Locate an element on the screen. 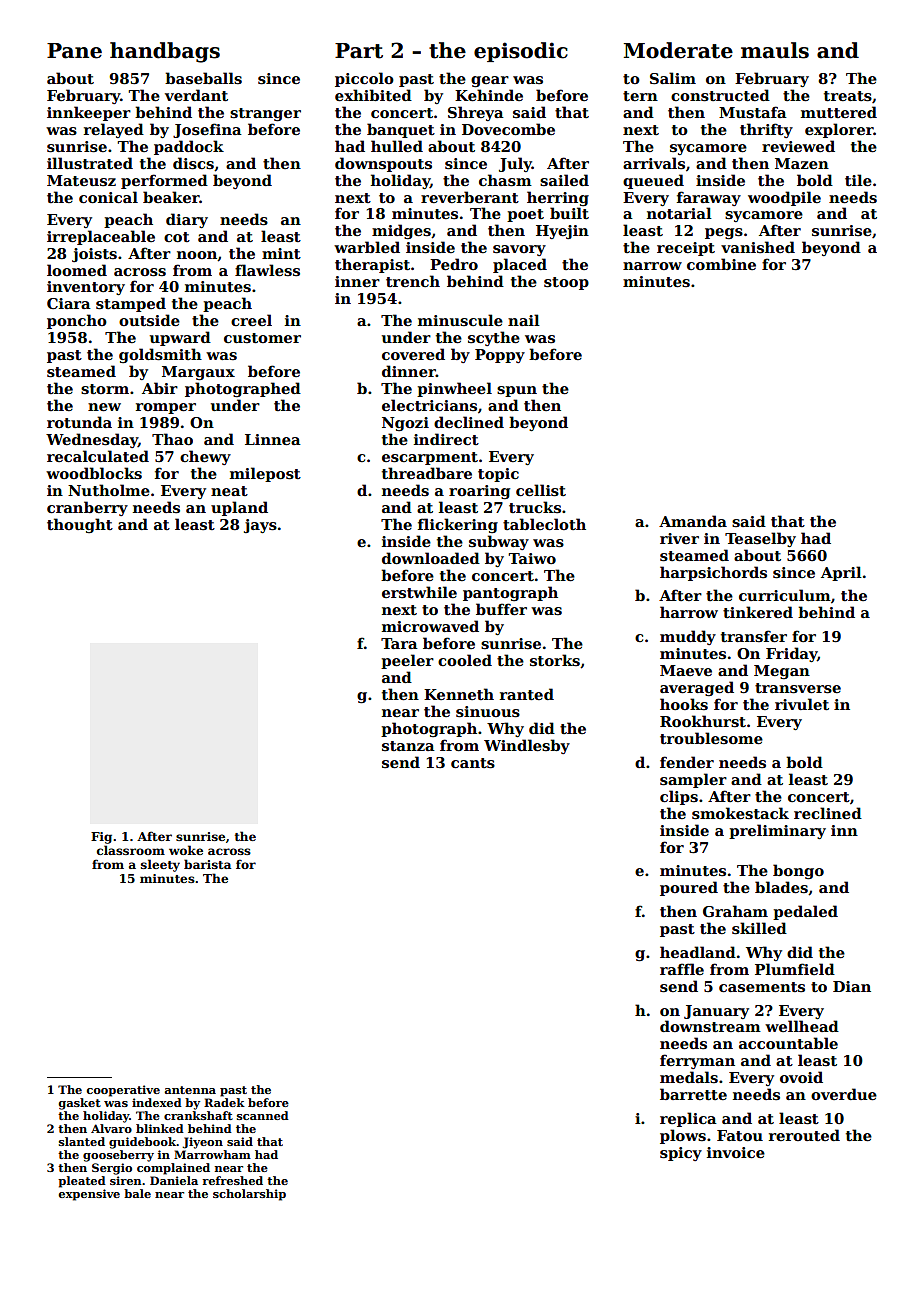 The image size is (924, 1308). subway is located at coordinates (499, 542).
